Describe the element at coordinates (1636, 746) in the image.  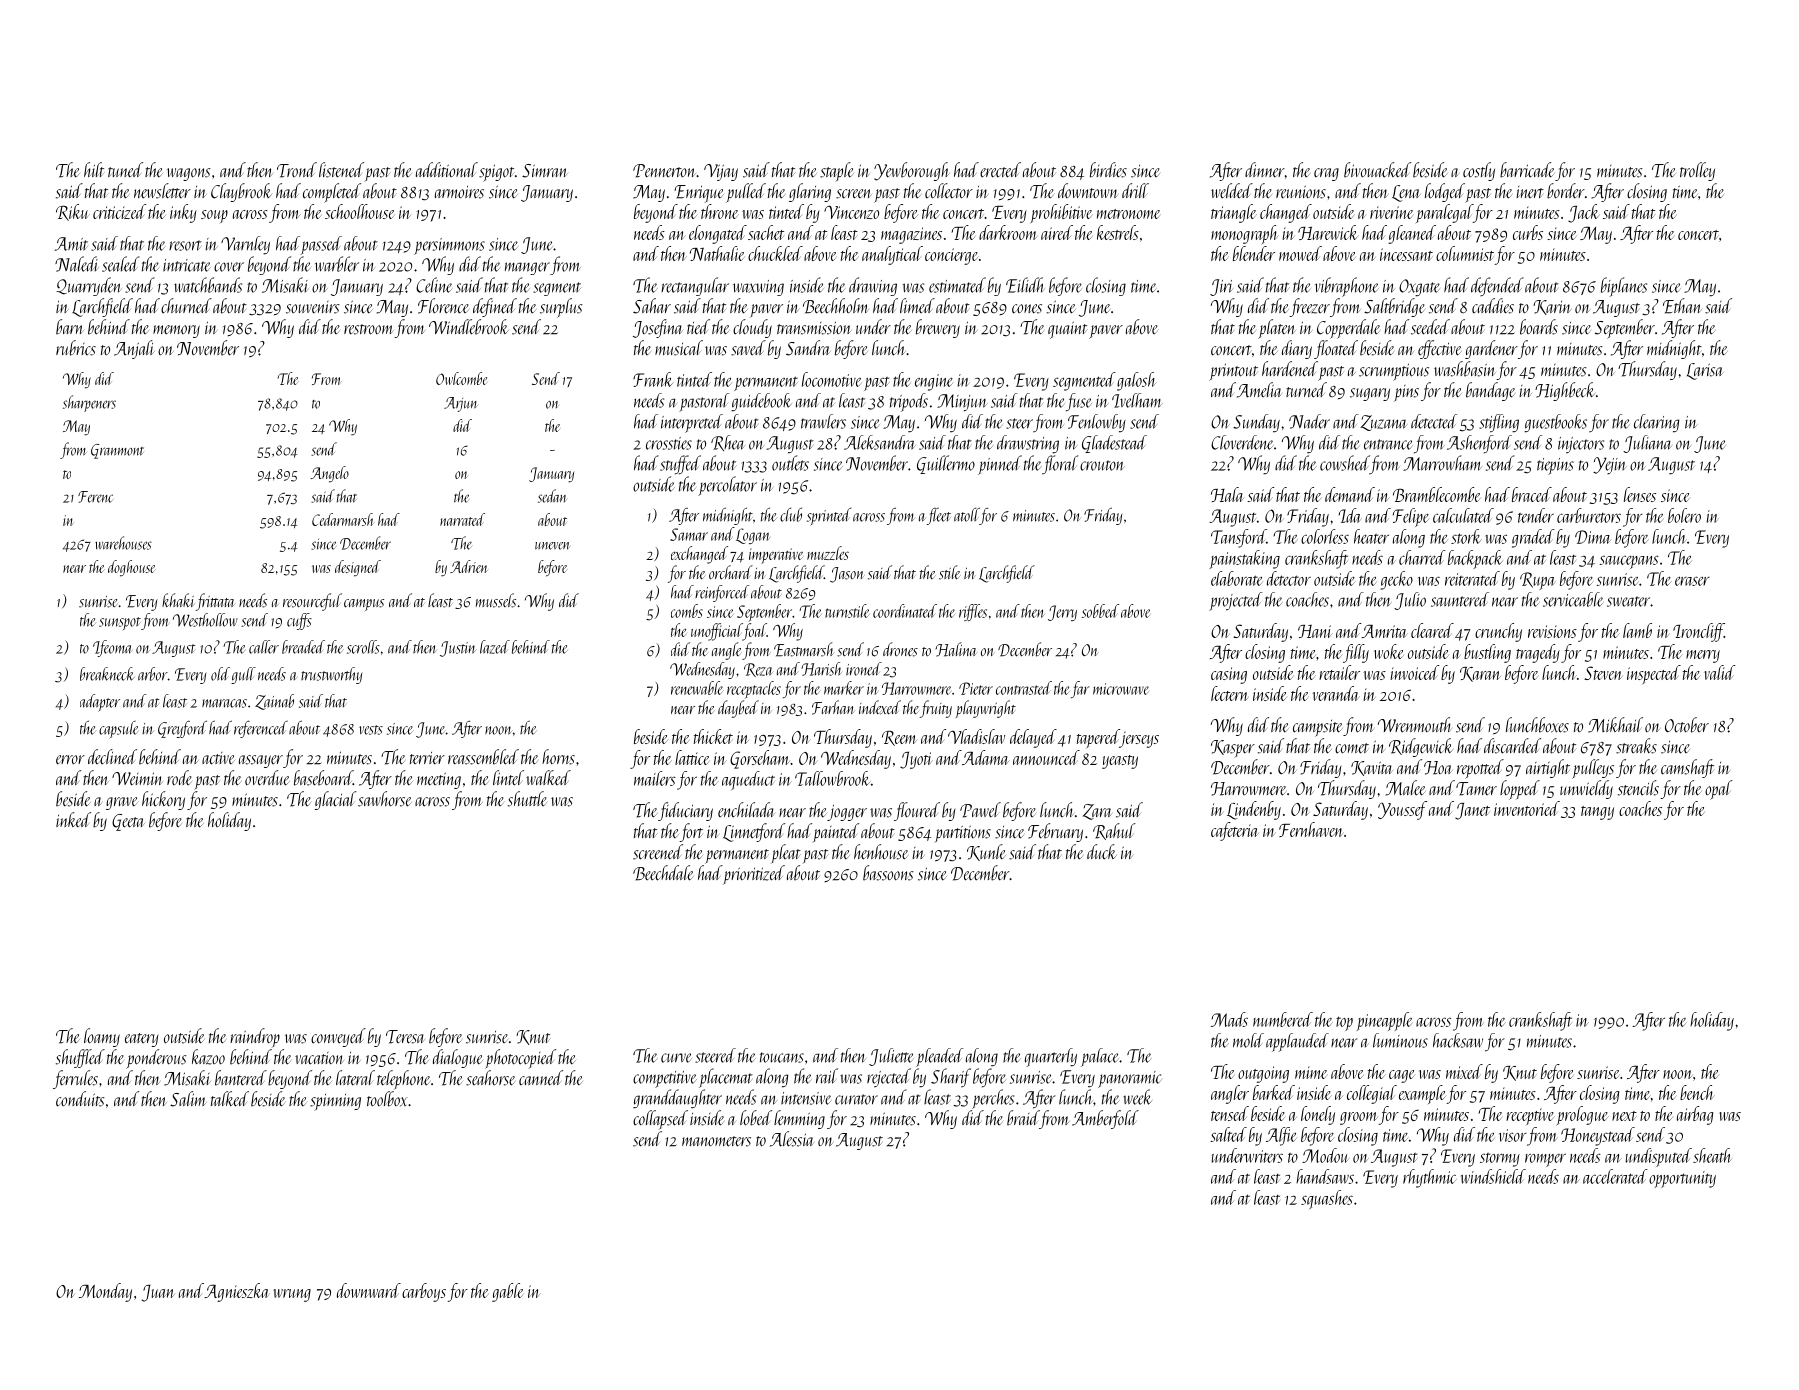
I see `streaks` at that location.
